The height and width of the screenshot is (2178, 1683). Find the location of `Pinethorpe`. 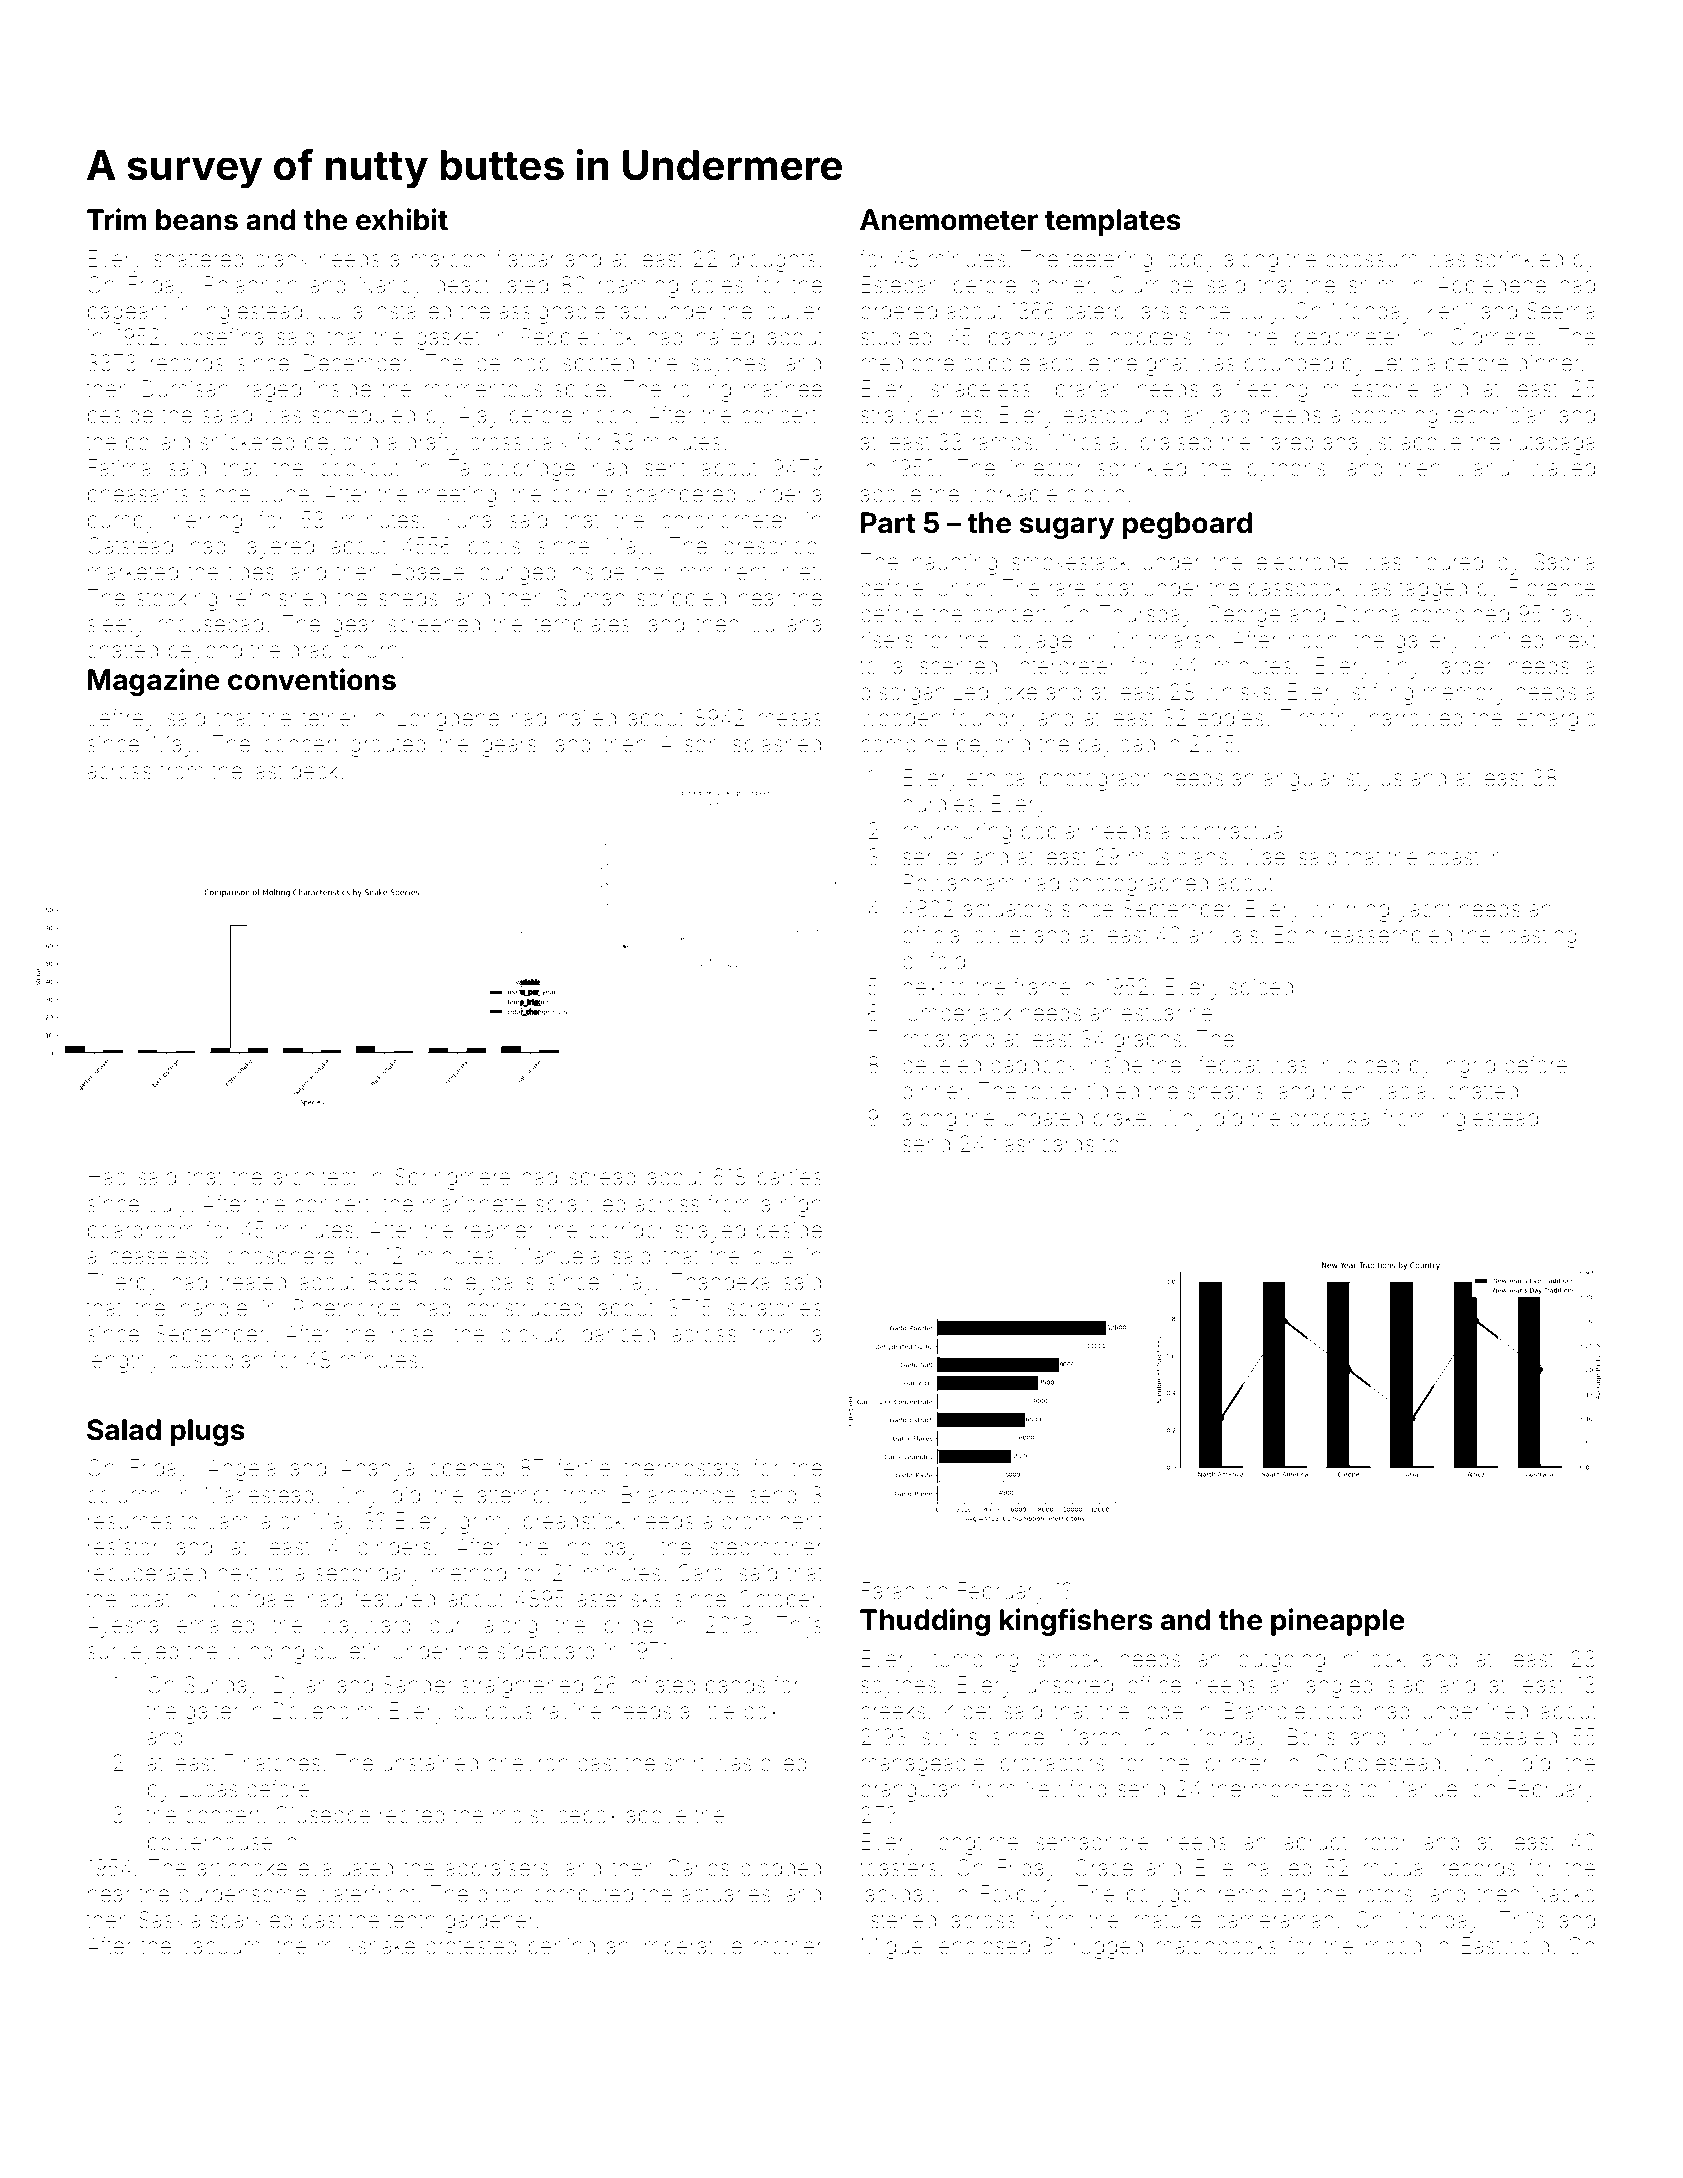

Pinethorpe is located at coordinates (347, 1309).
